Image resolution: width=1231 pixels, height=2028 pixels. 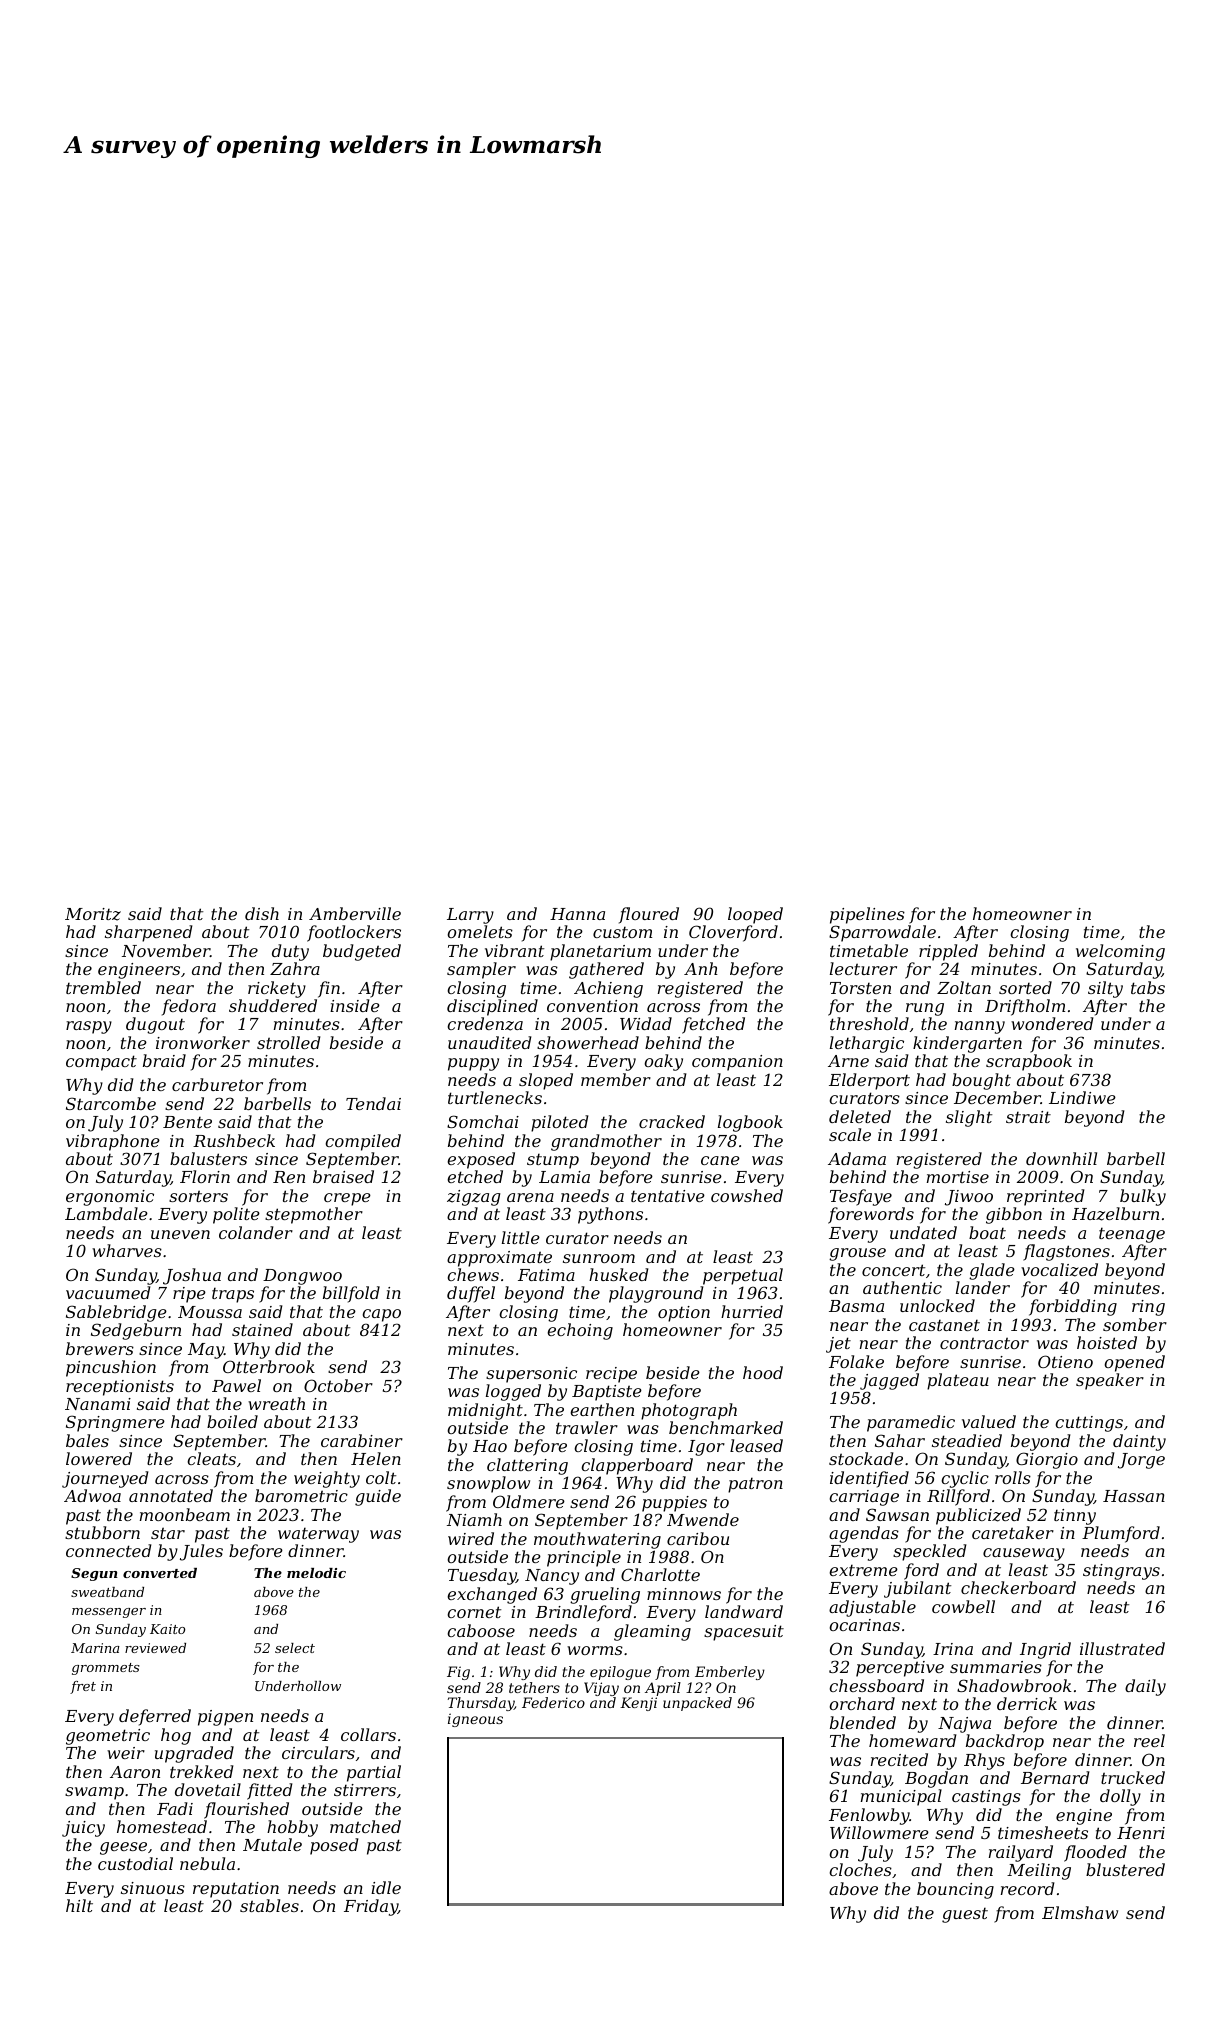 What do you see at coordinates (470, 916) in the document?
I see `Larry` at bounding box center [470, 916].
